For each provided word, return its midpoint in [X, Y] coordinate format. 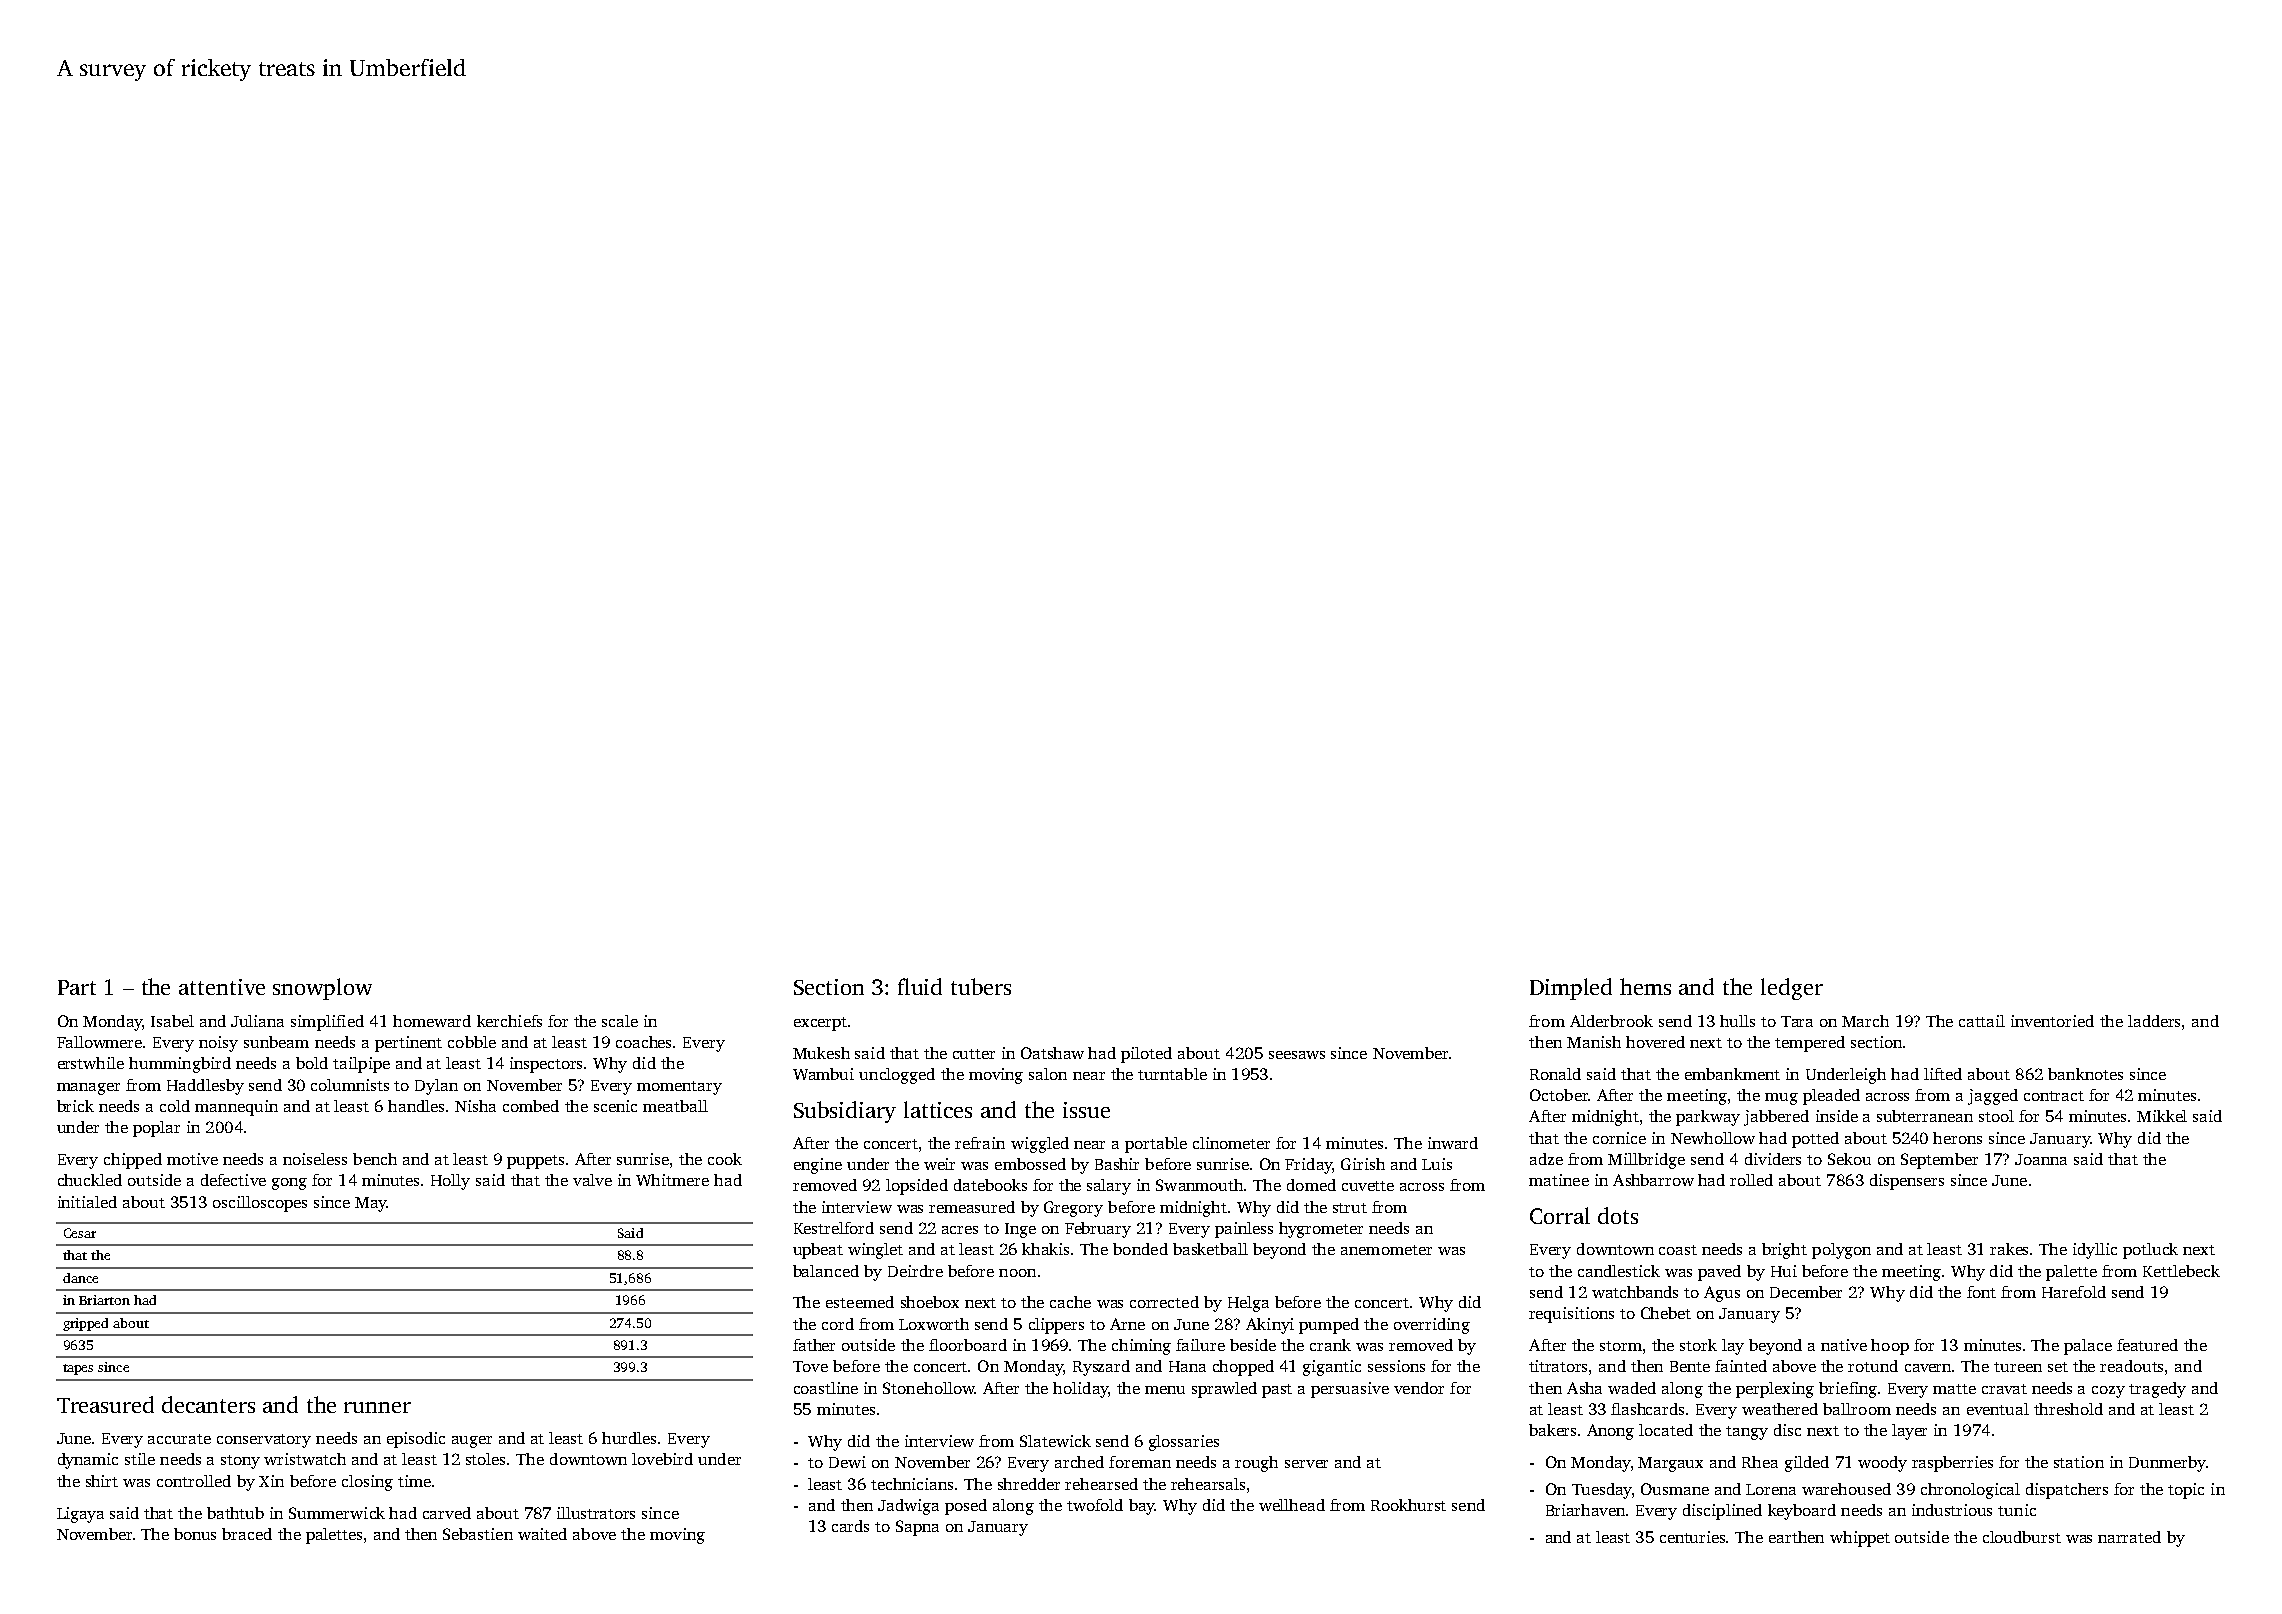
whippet [1860, 1539]
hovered [1655, 1042]
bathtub [235, 1513]
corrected [1164, 1302]
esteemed [860, 1302]
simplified [327, 1023]
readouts [2131, 1366]
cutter [974, 1054]
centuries [1692, 1537]
